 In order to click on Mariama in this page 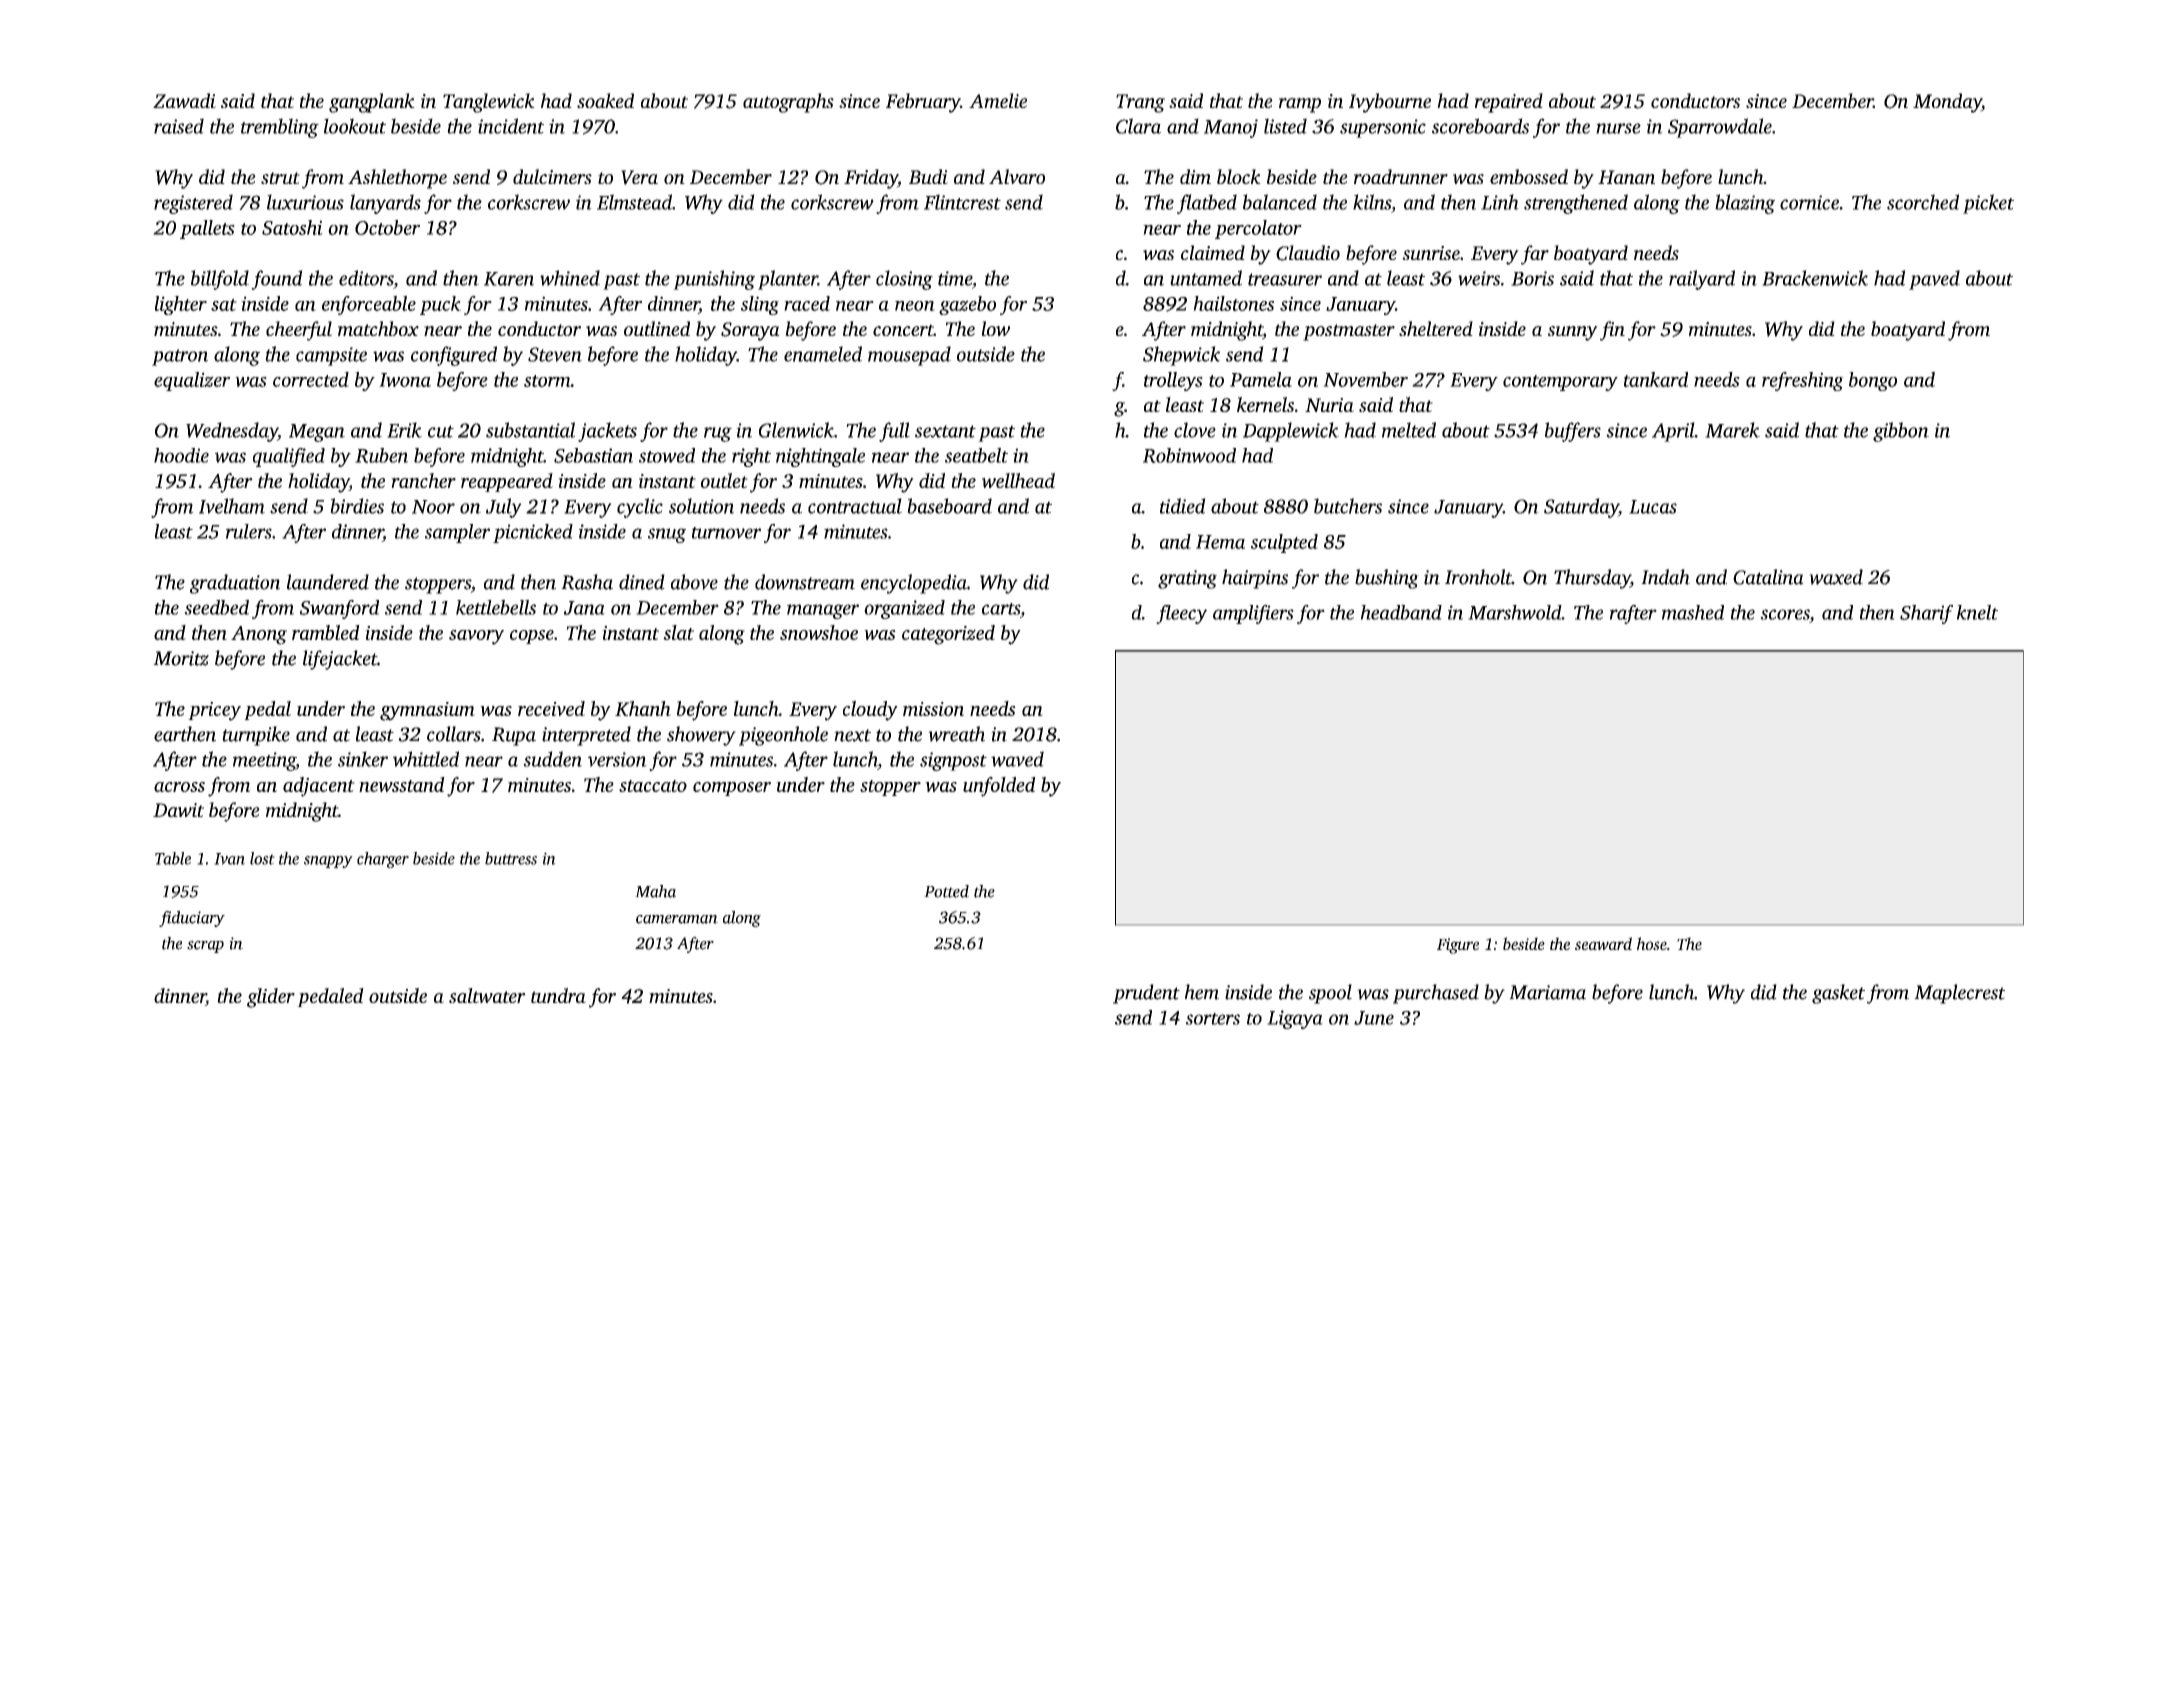, I will do `click(1547, 992)`.
